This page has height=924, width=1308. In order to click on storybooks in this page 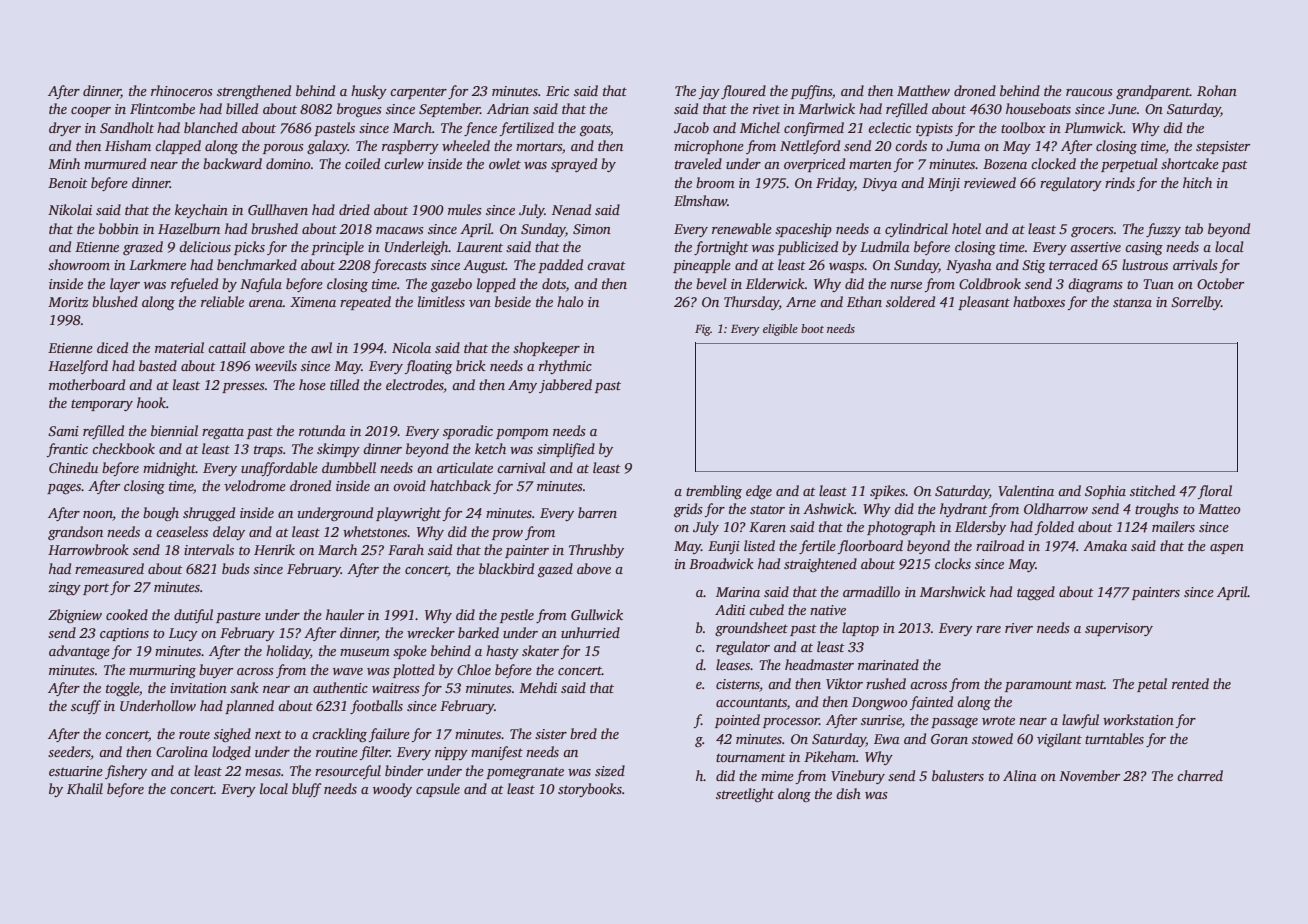, I will do `click(590, 790)`.
